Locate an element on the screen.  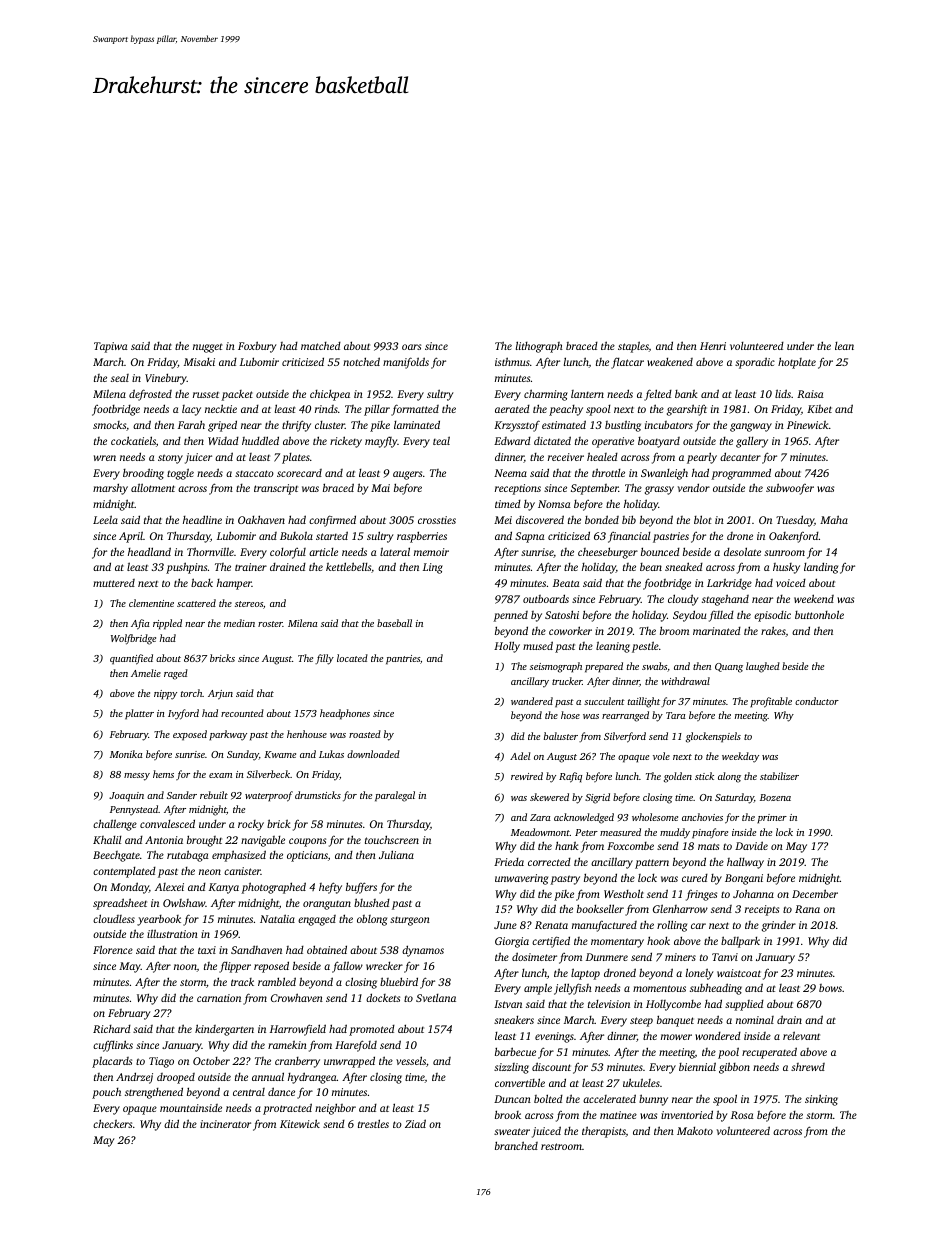
baseball is located at coordinates (394, 623).
